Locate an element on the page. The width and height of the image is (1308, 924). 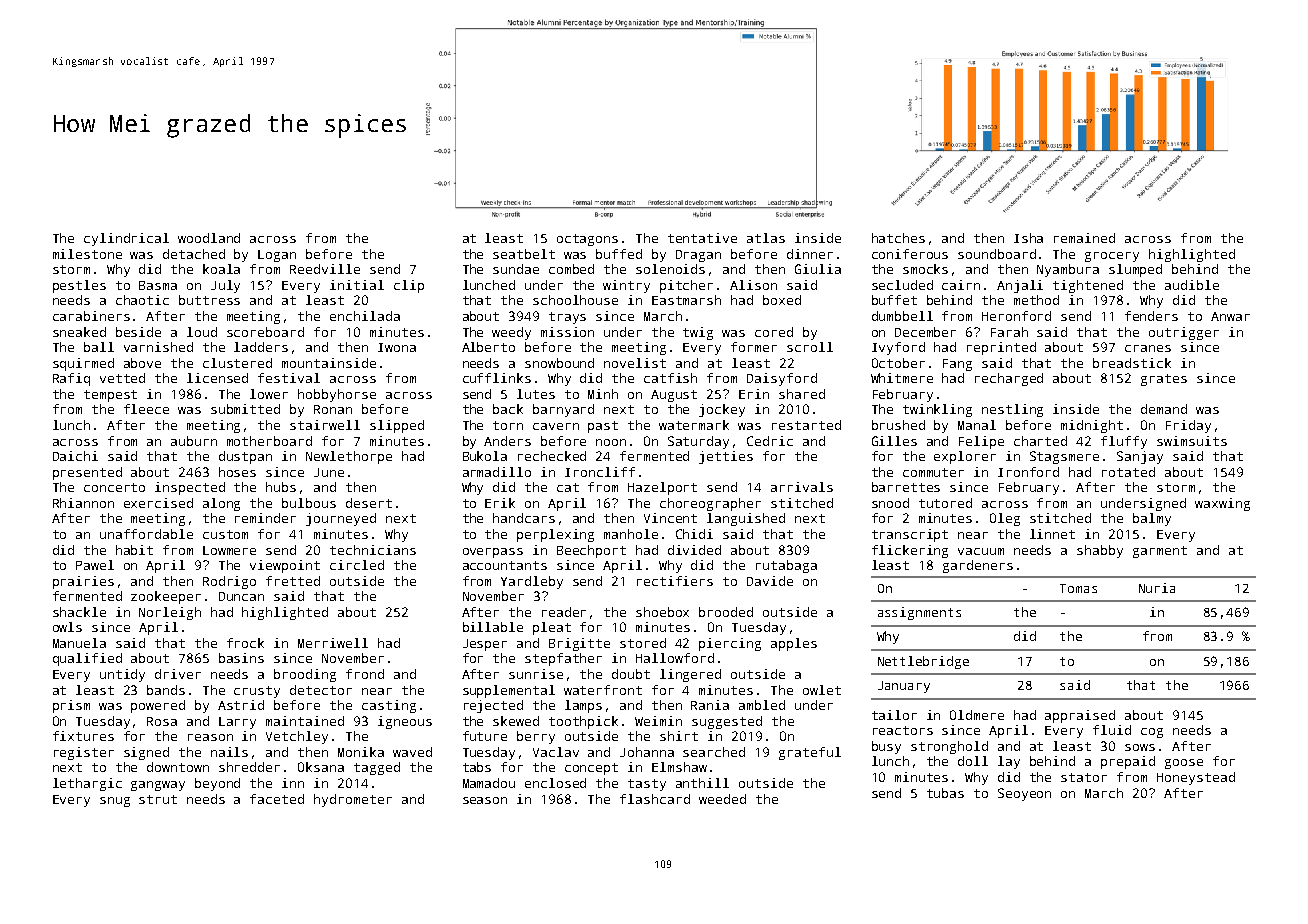
hydrometer is located at coordinates (353, 800).
